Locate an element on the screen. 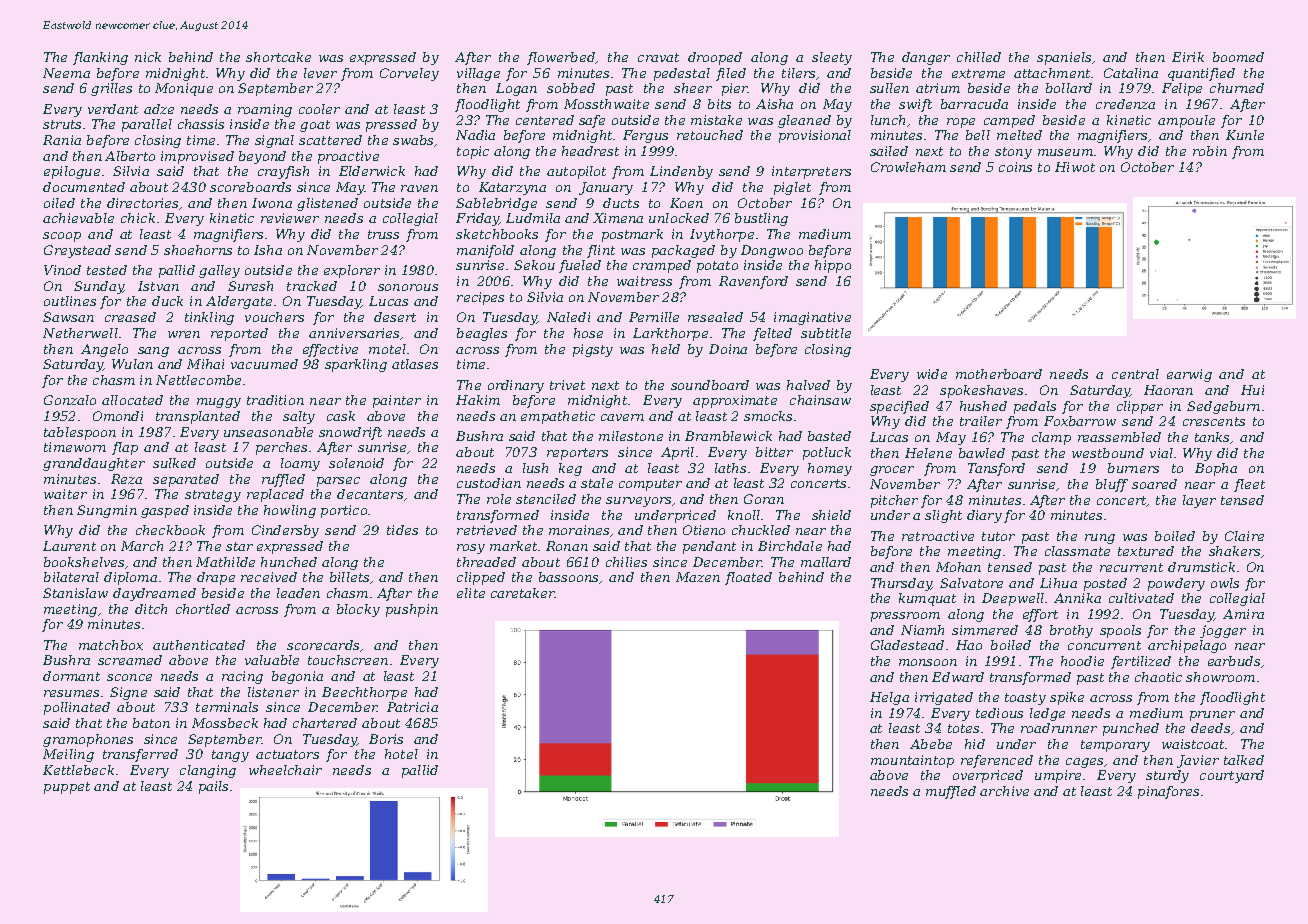 This screenshot has height=924, width=1308. earbuds is located at coordinates (1234, 661).
